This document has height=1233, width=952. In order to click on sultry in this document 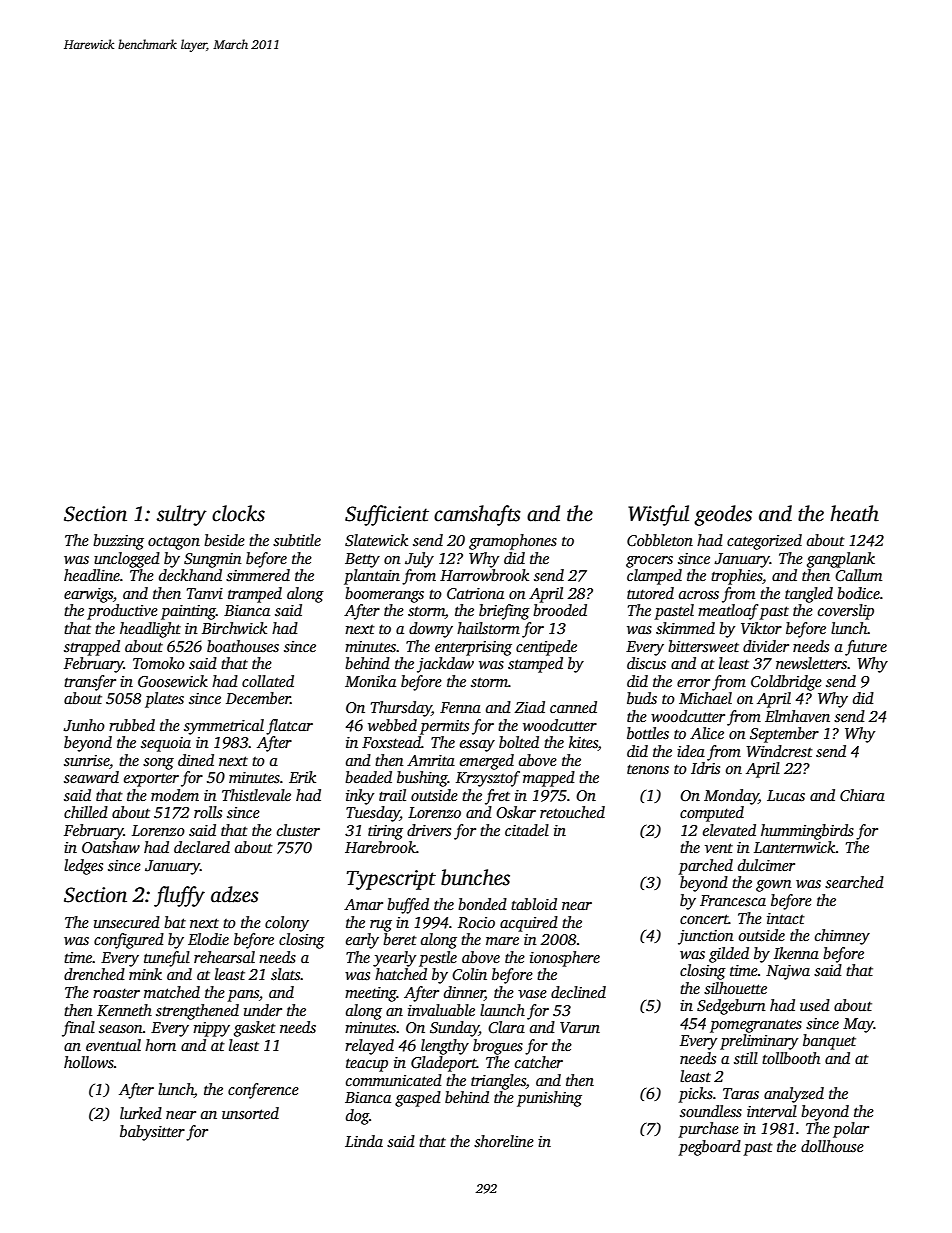, I will do `click(182, 515)`.
